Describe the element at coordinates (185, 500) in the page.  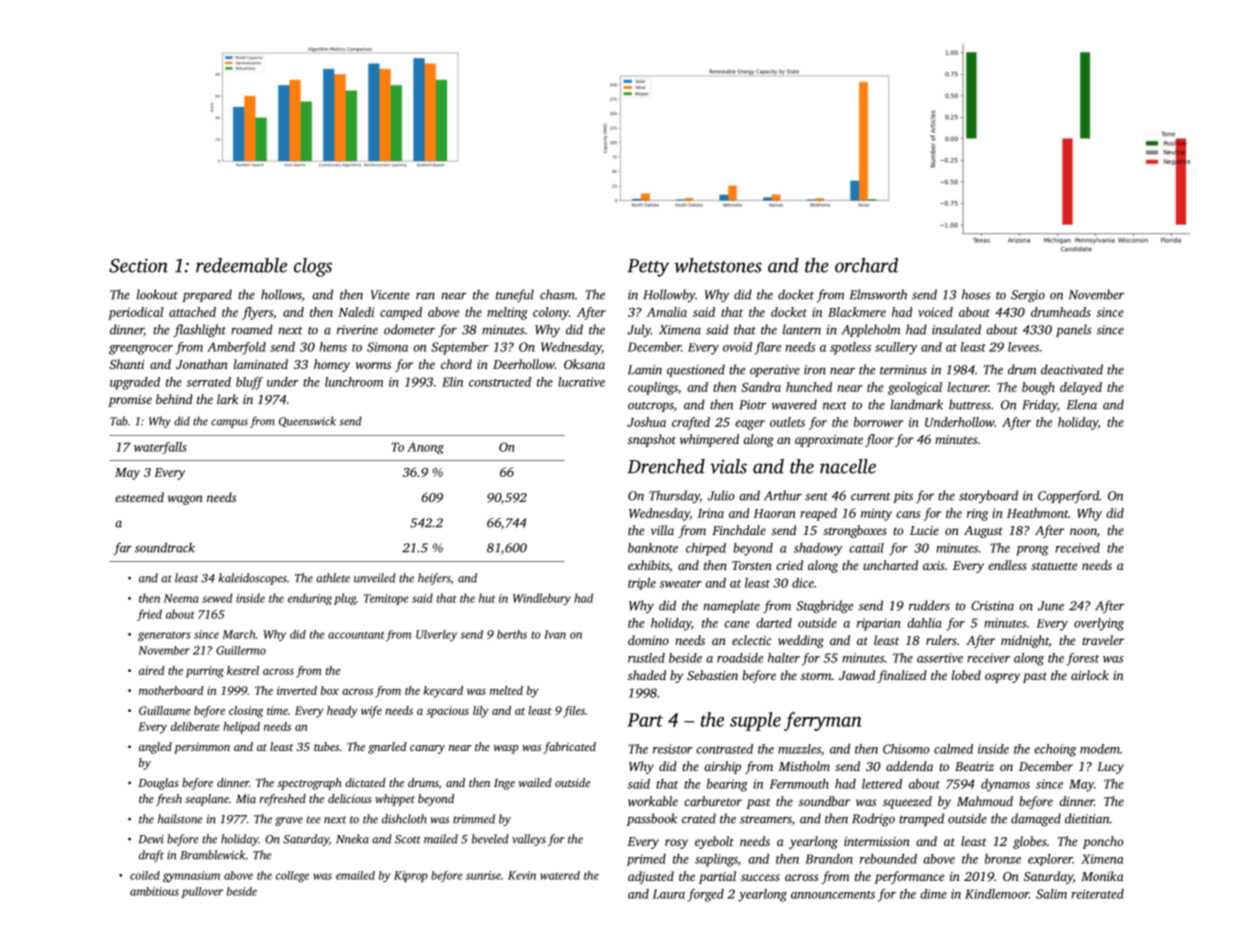
I see `wagon` at that location.
